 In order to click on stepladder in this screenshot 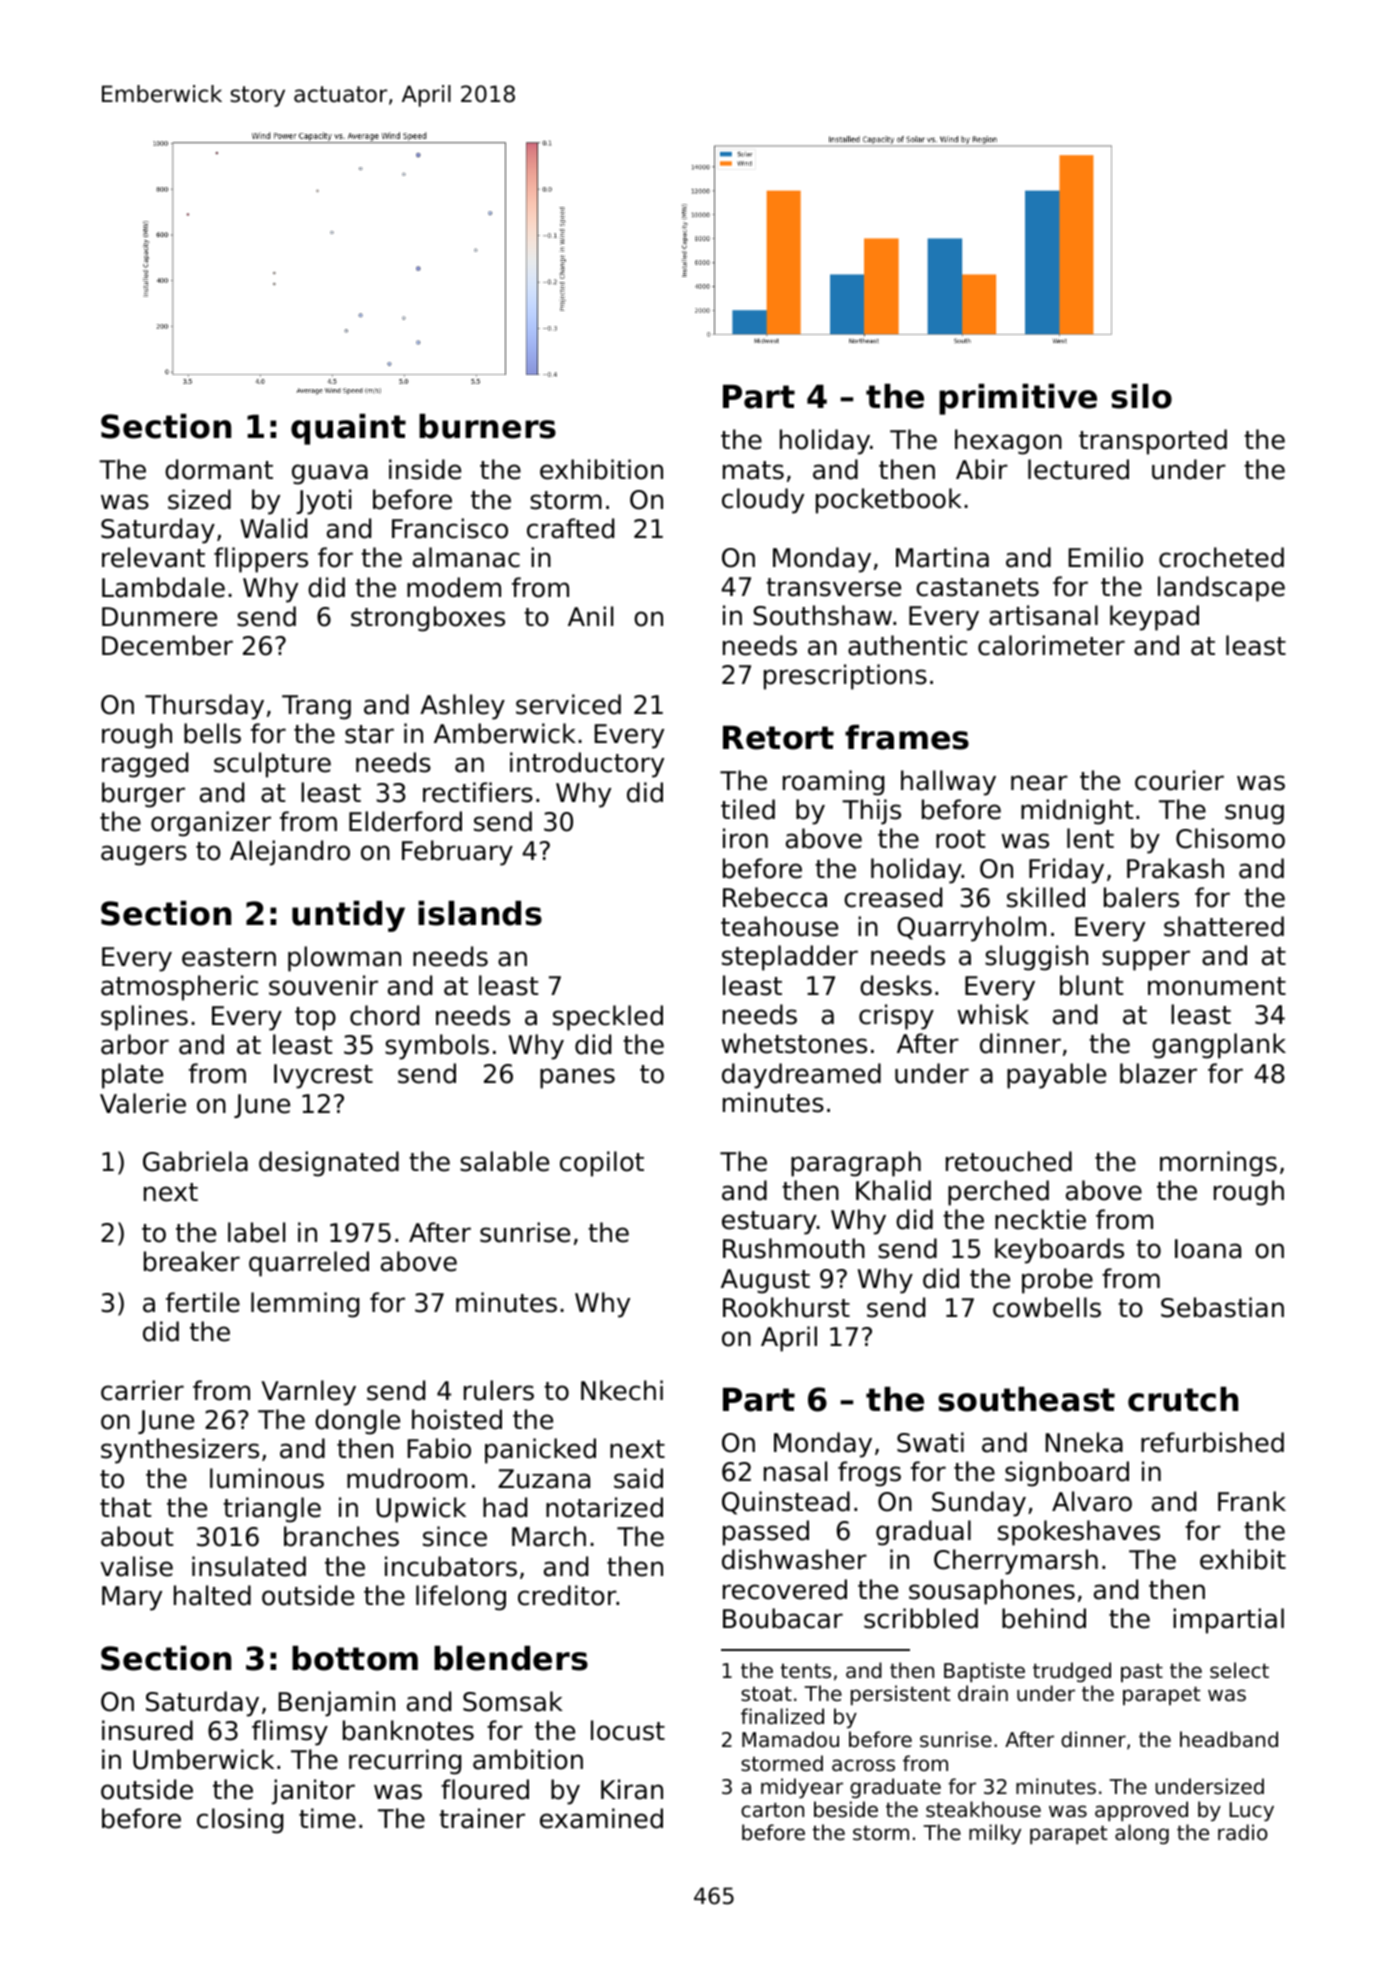, I will do `click(790, 958)`.
